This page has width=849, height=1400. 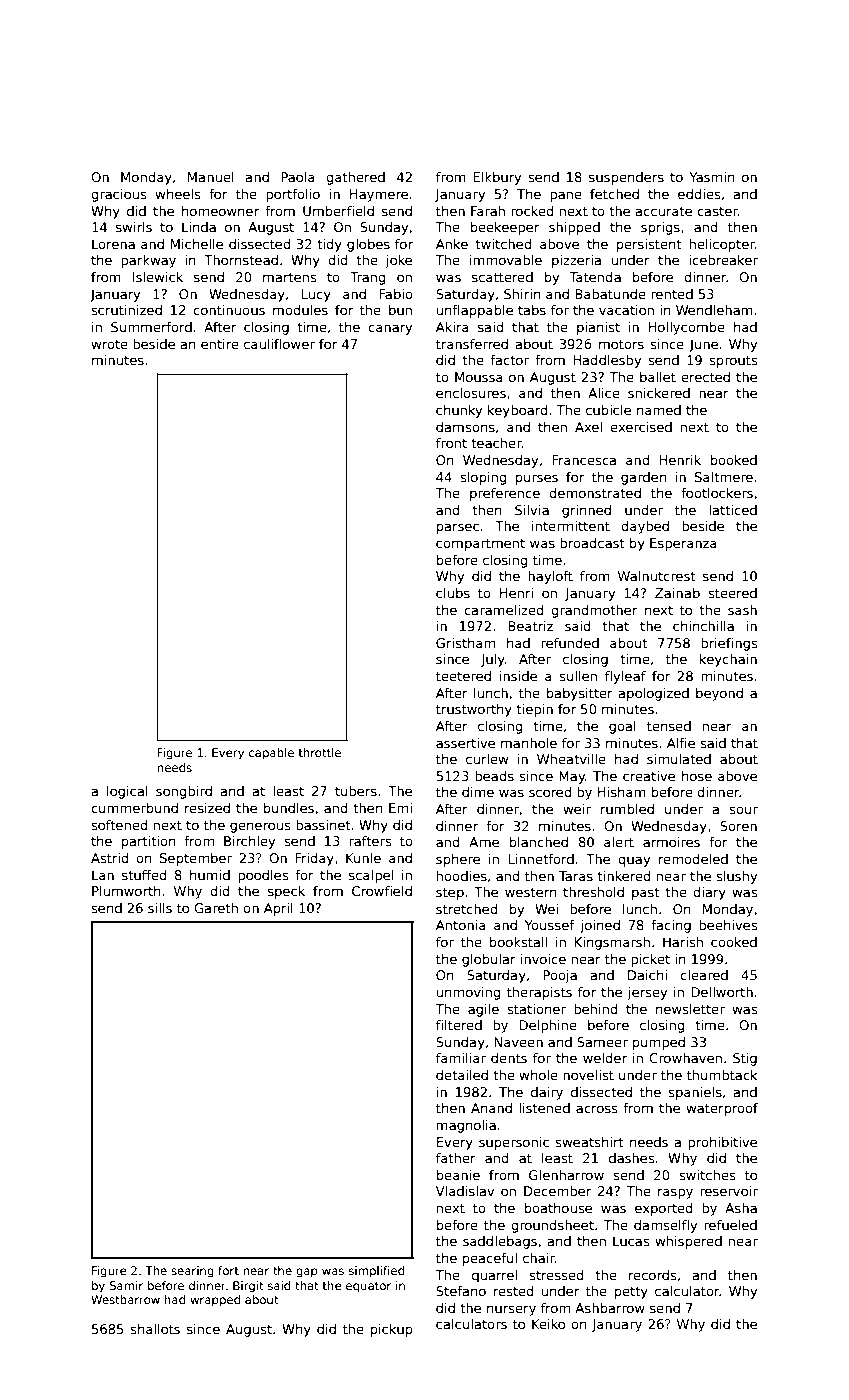 What do you see at coordinates (468, 993) in the page?
I see `unmoving` at bounding box center [468, 993].
